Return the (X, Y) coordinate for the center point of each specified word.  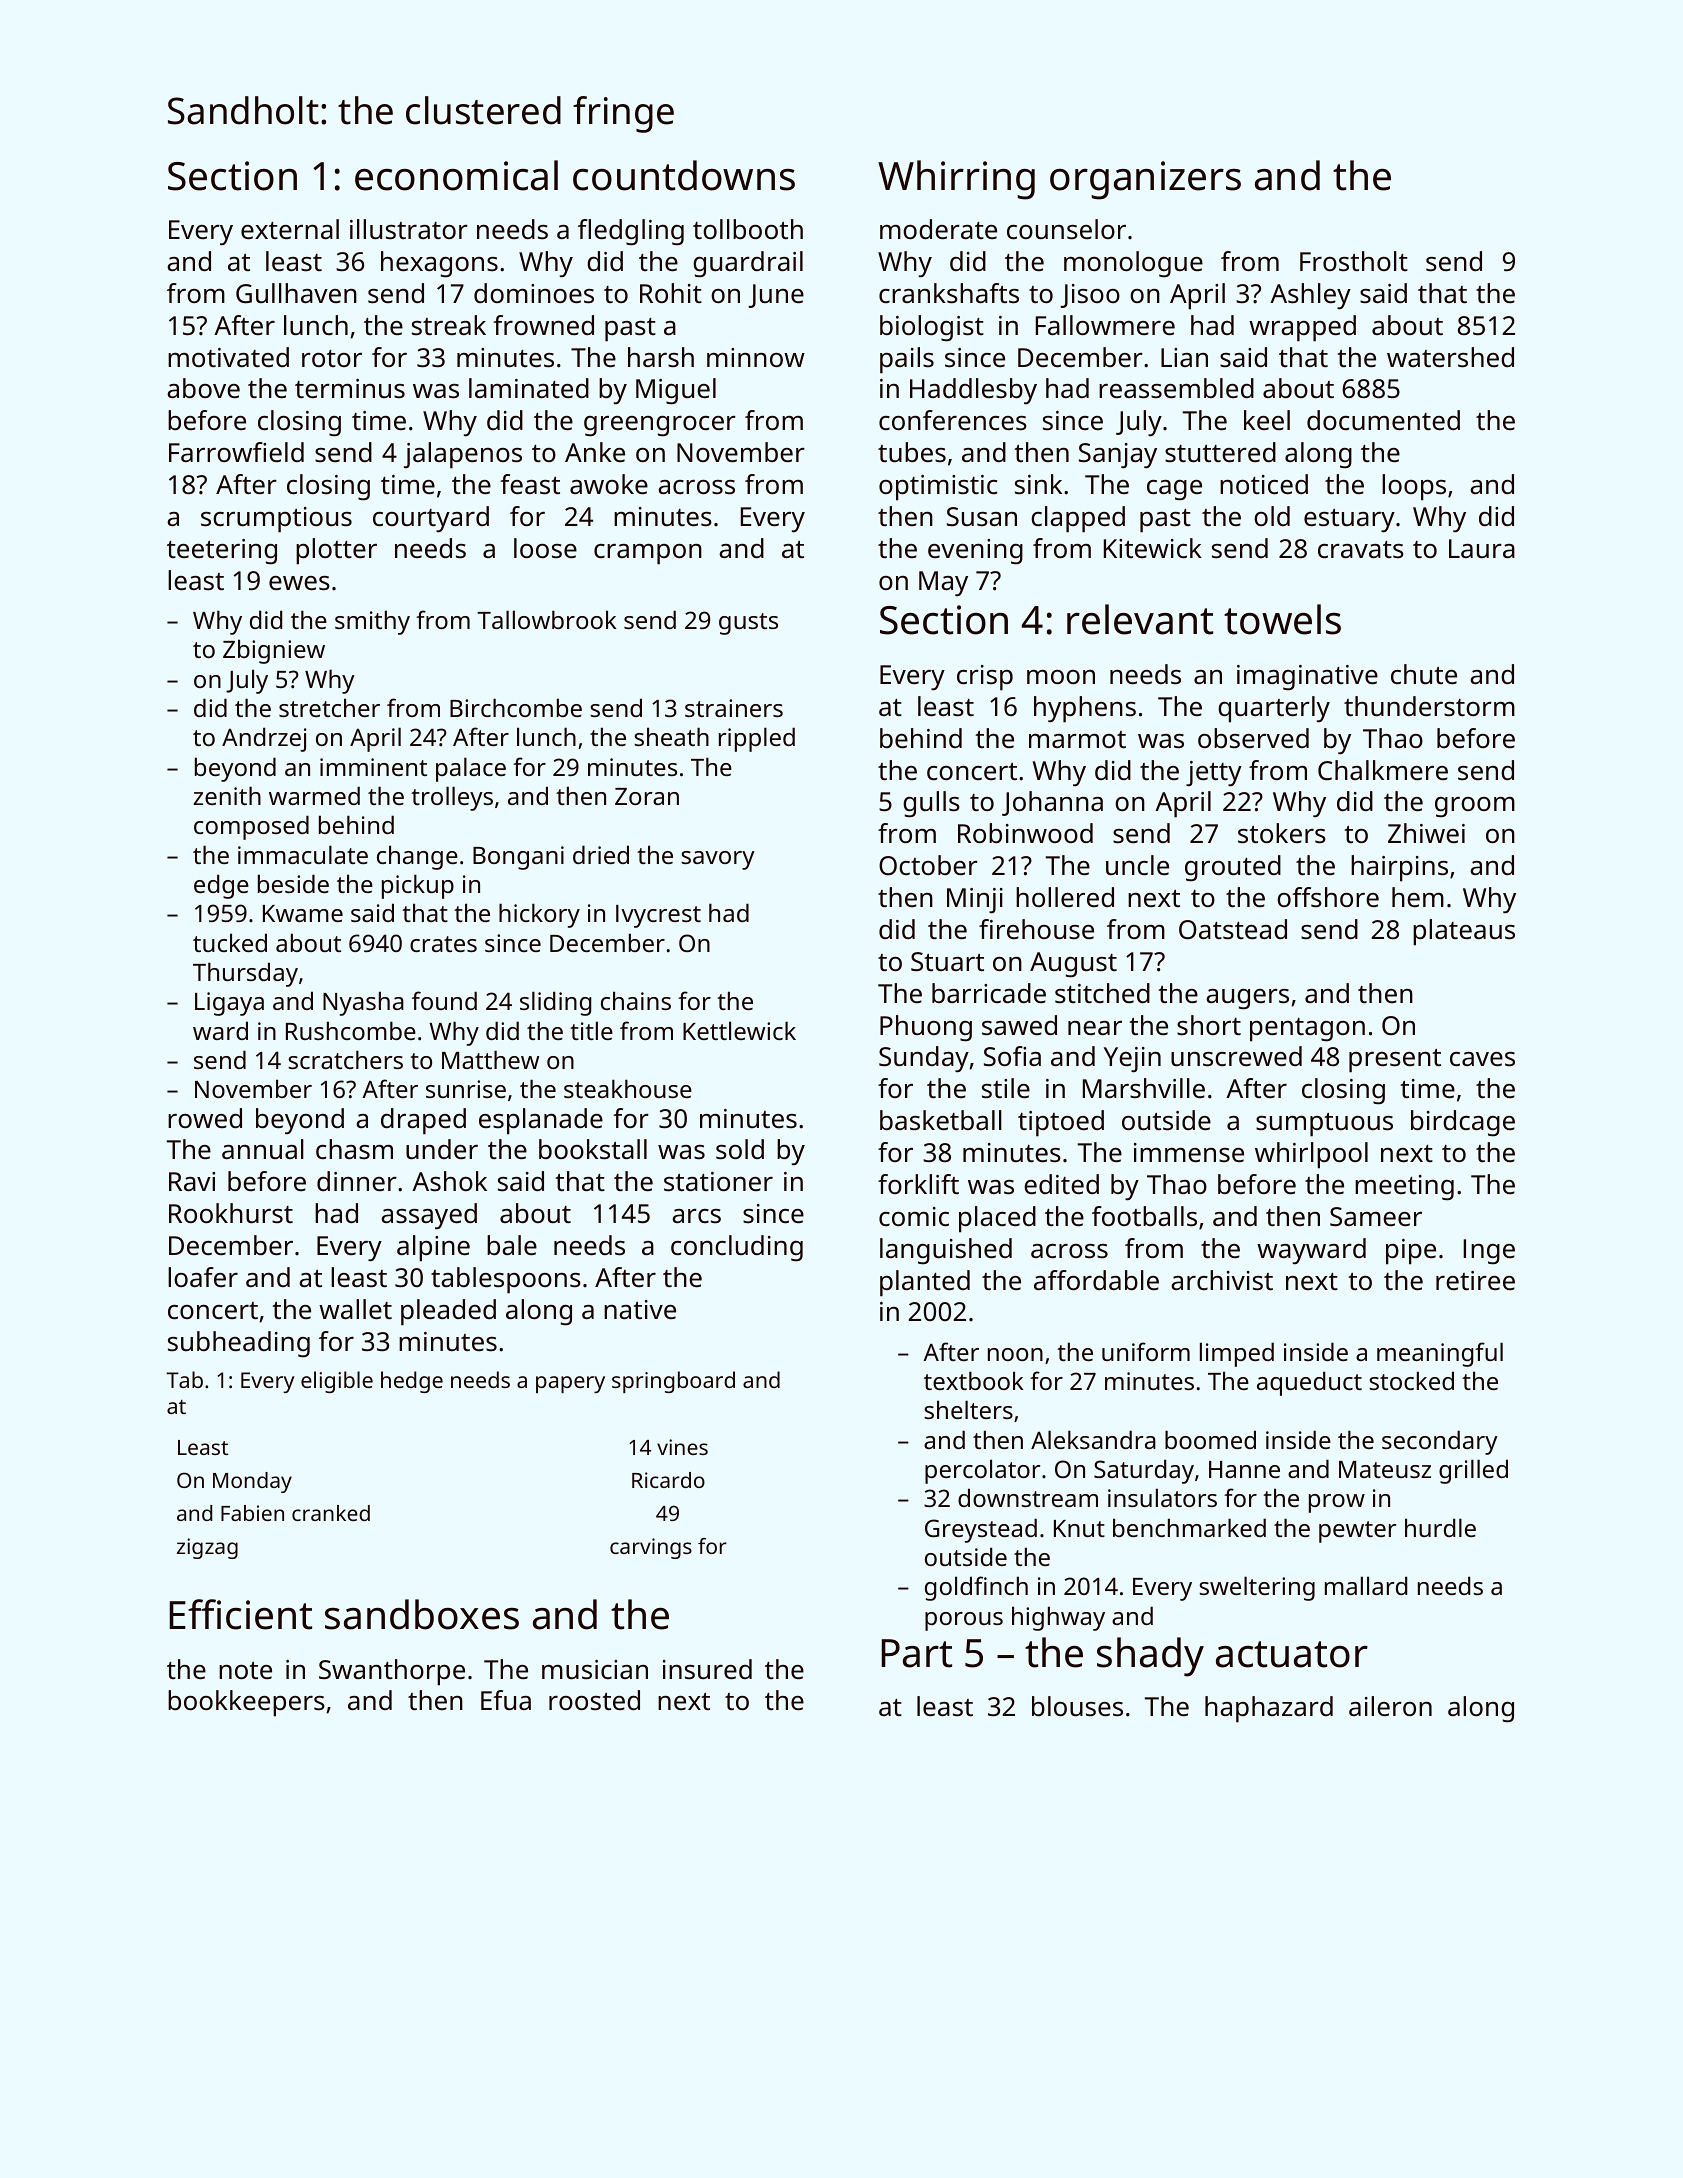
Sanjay (1118, 455)
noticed (1264, 484)
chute (1424, 674)
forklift (918, 1184)
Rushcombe (351, 1030)
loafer (203, 1277)
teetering (222, 552)
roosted (594, 1700)
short (1209, 1025)
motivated (228, 357)
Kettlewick (739, 1030)
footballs (1144, 1216)
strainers (734, 708)
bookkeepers (246, 1703)
